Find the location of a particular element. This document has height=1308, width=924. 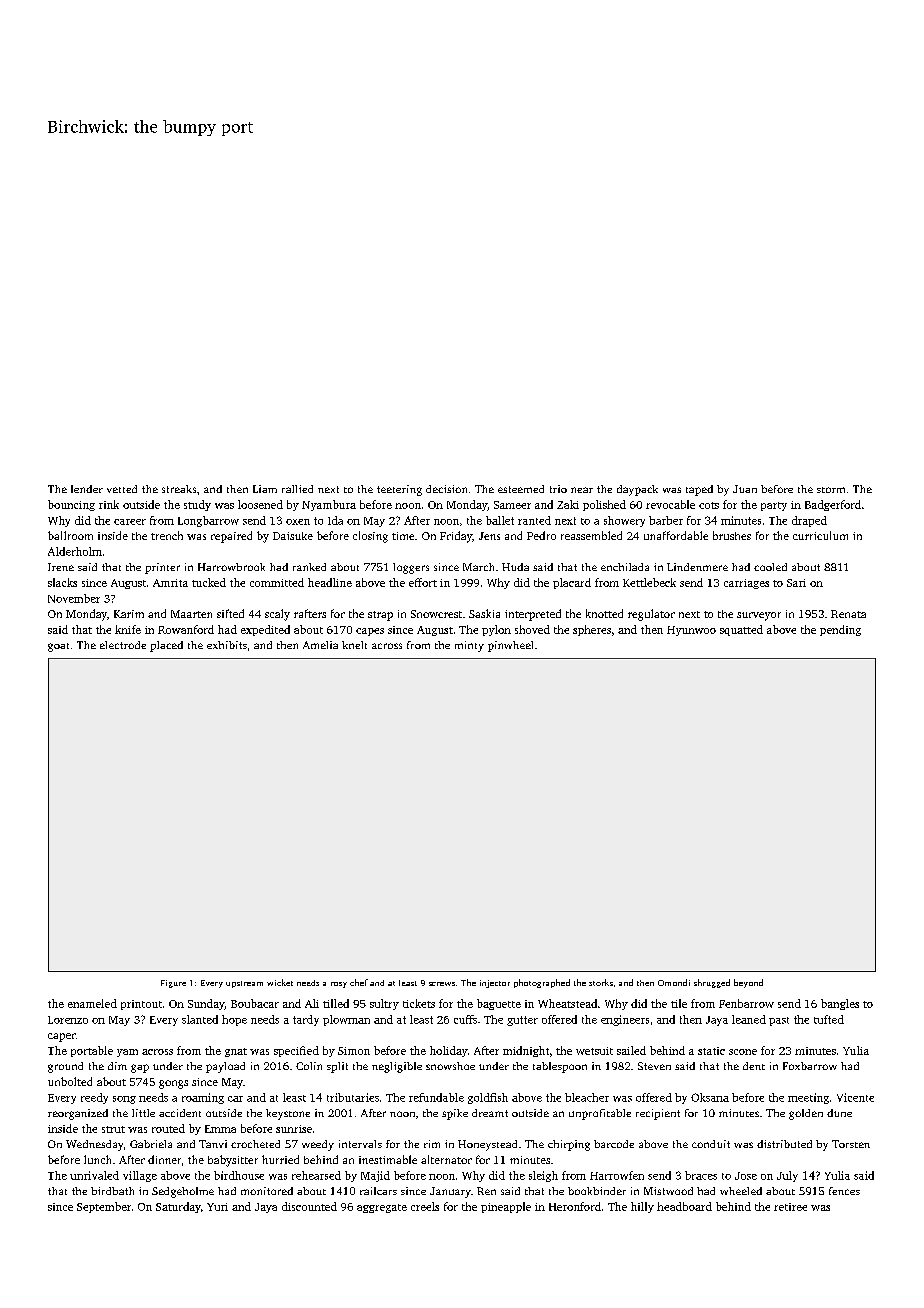

Renata is located at coordinates (848, 614).
